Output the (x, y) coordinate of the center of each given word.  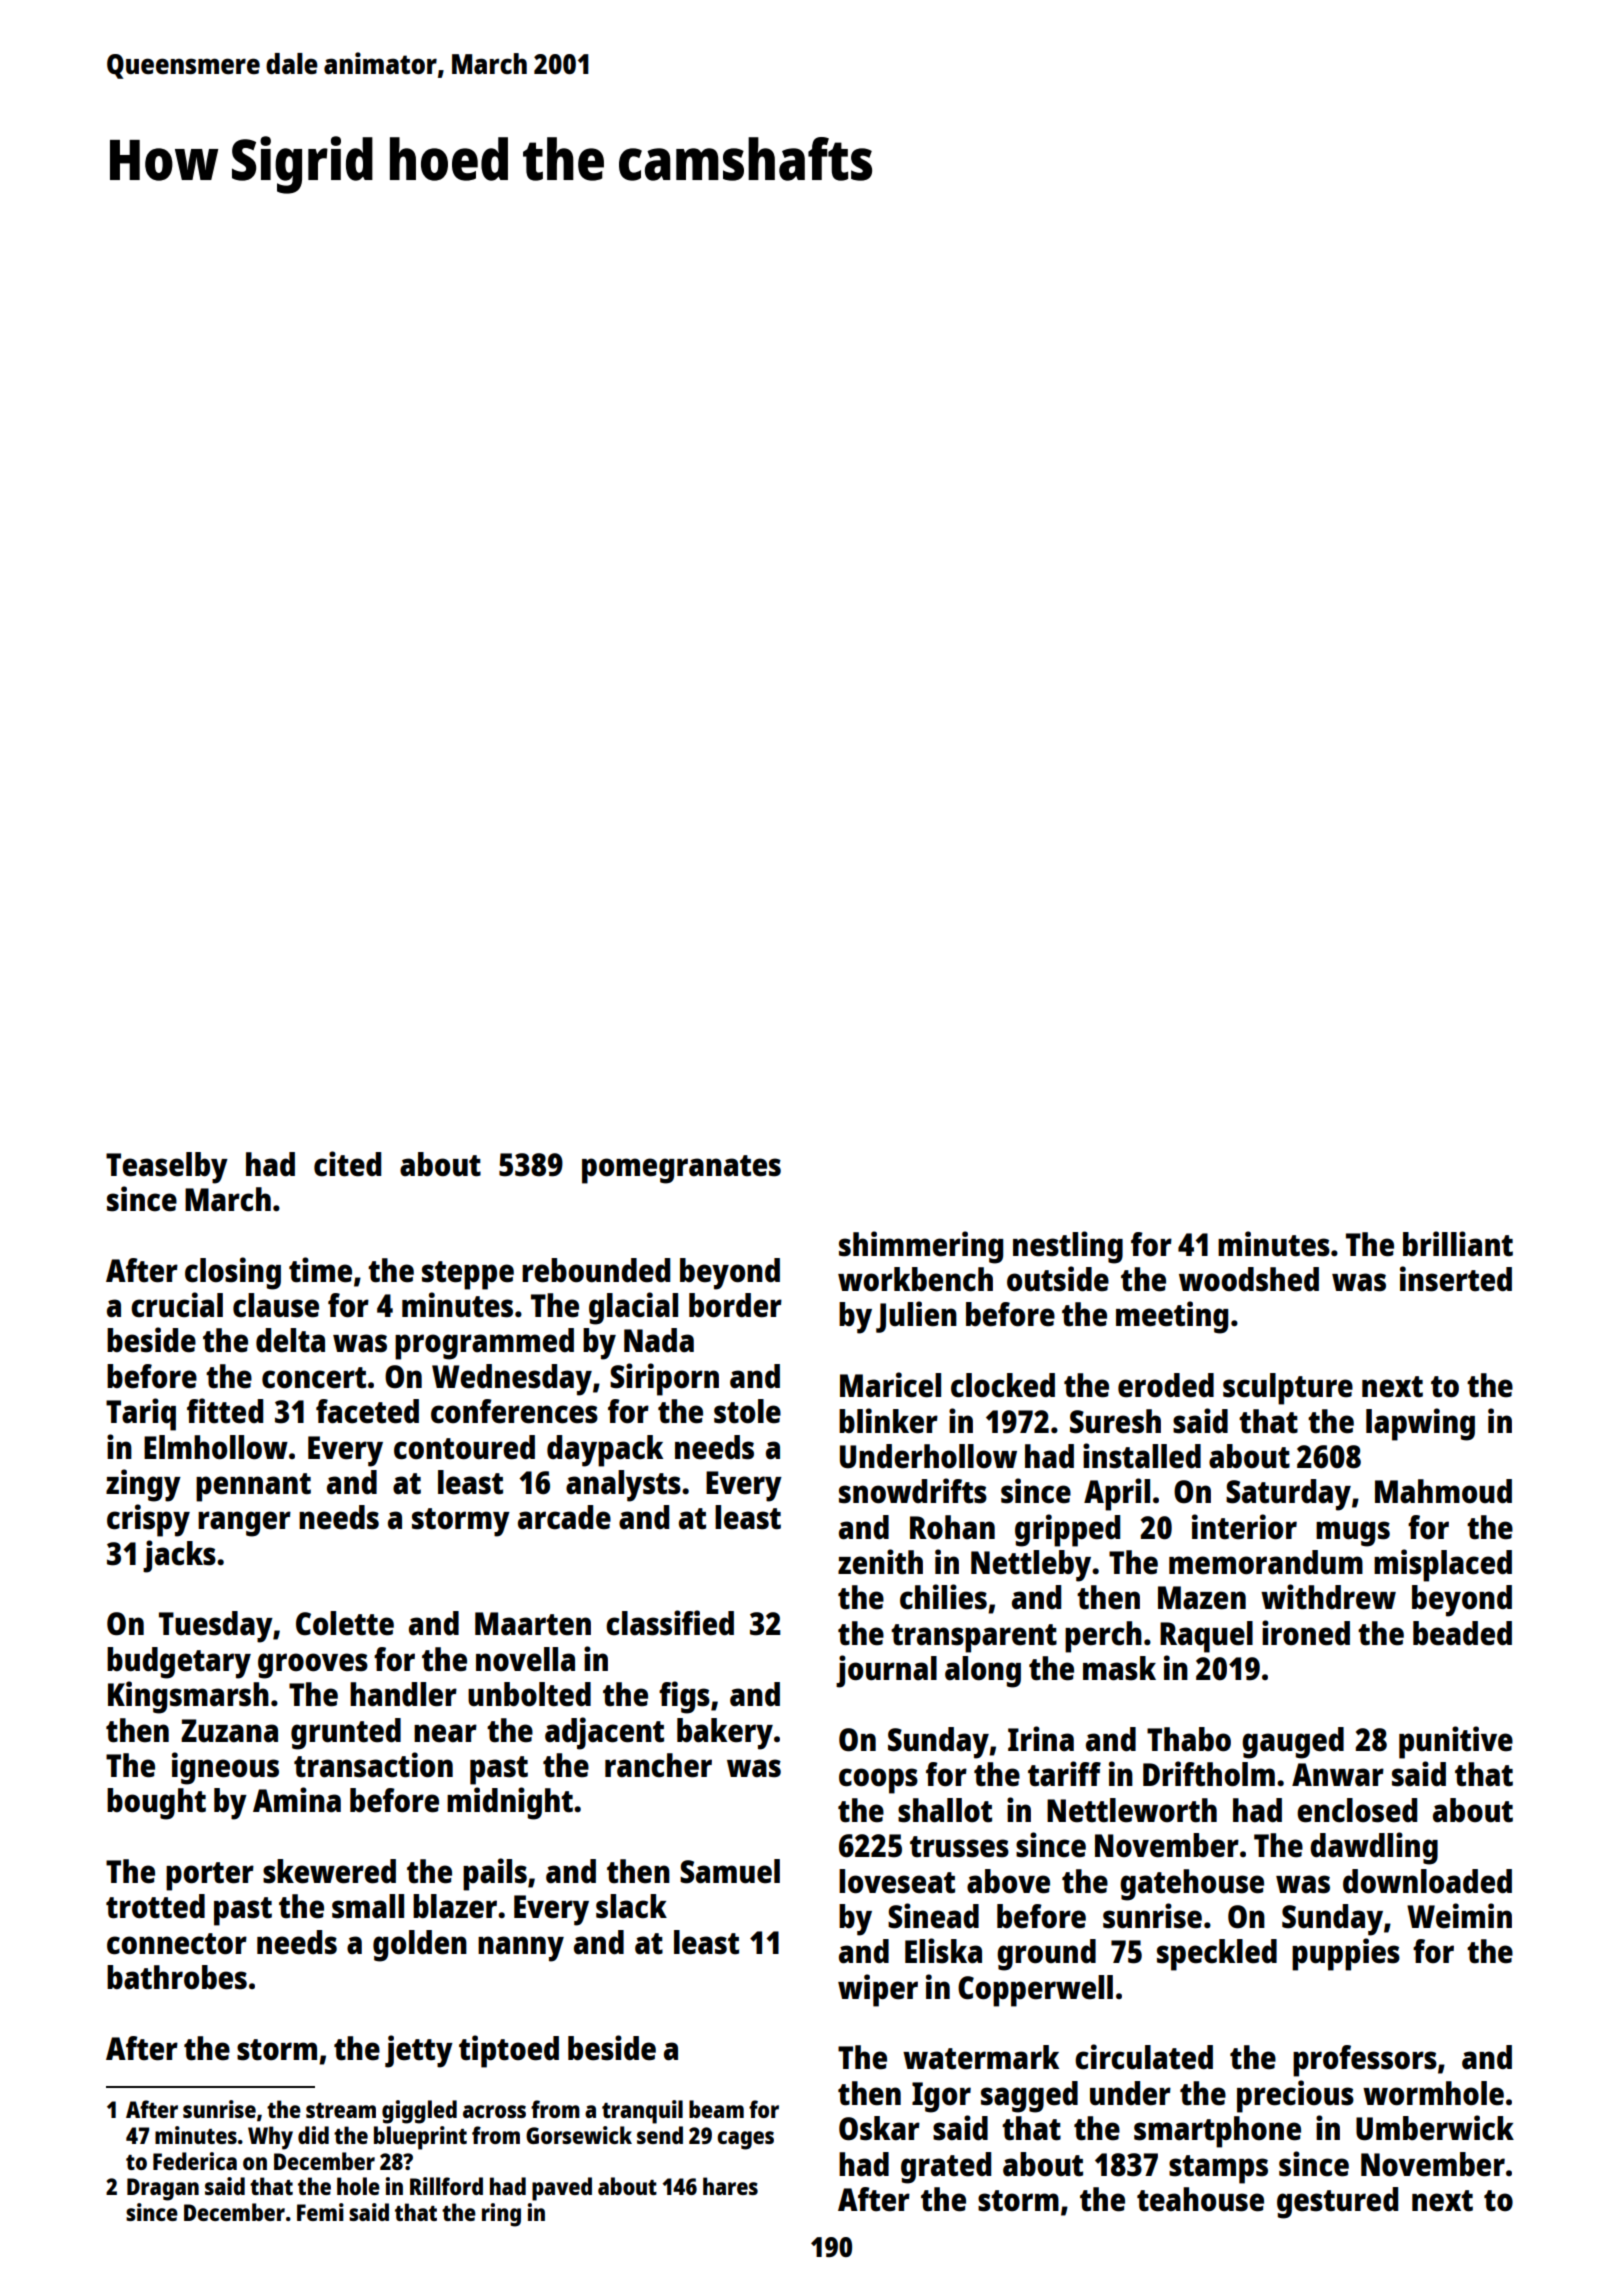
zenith (880, 1562)
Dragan (163, 2189)
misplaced (1443, 1565)
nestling (1068, 1247)
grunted (346, 1734)
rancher (658, 1765)
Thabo (1189, 1739)
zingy (143, 1485)
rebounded (596, 1270)
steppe (468, 1275)
